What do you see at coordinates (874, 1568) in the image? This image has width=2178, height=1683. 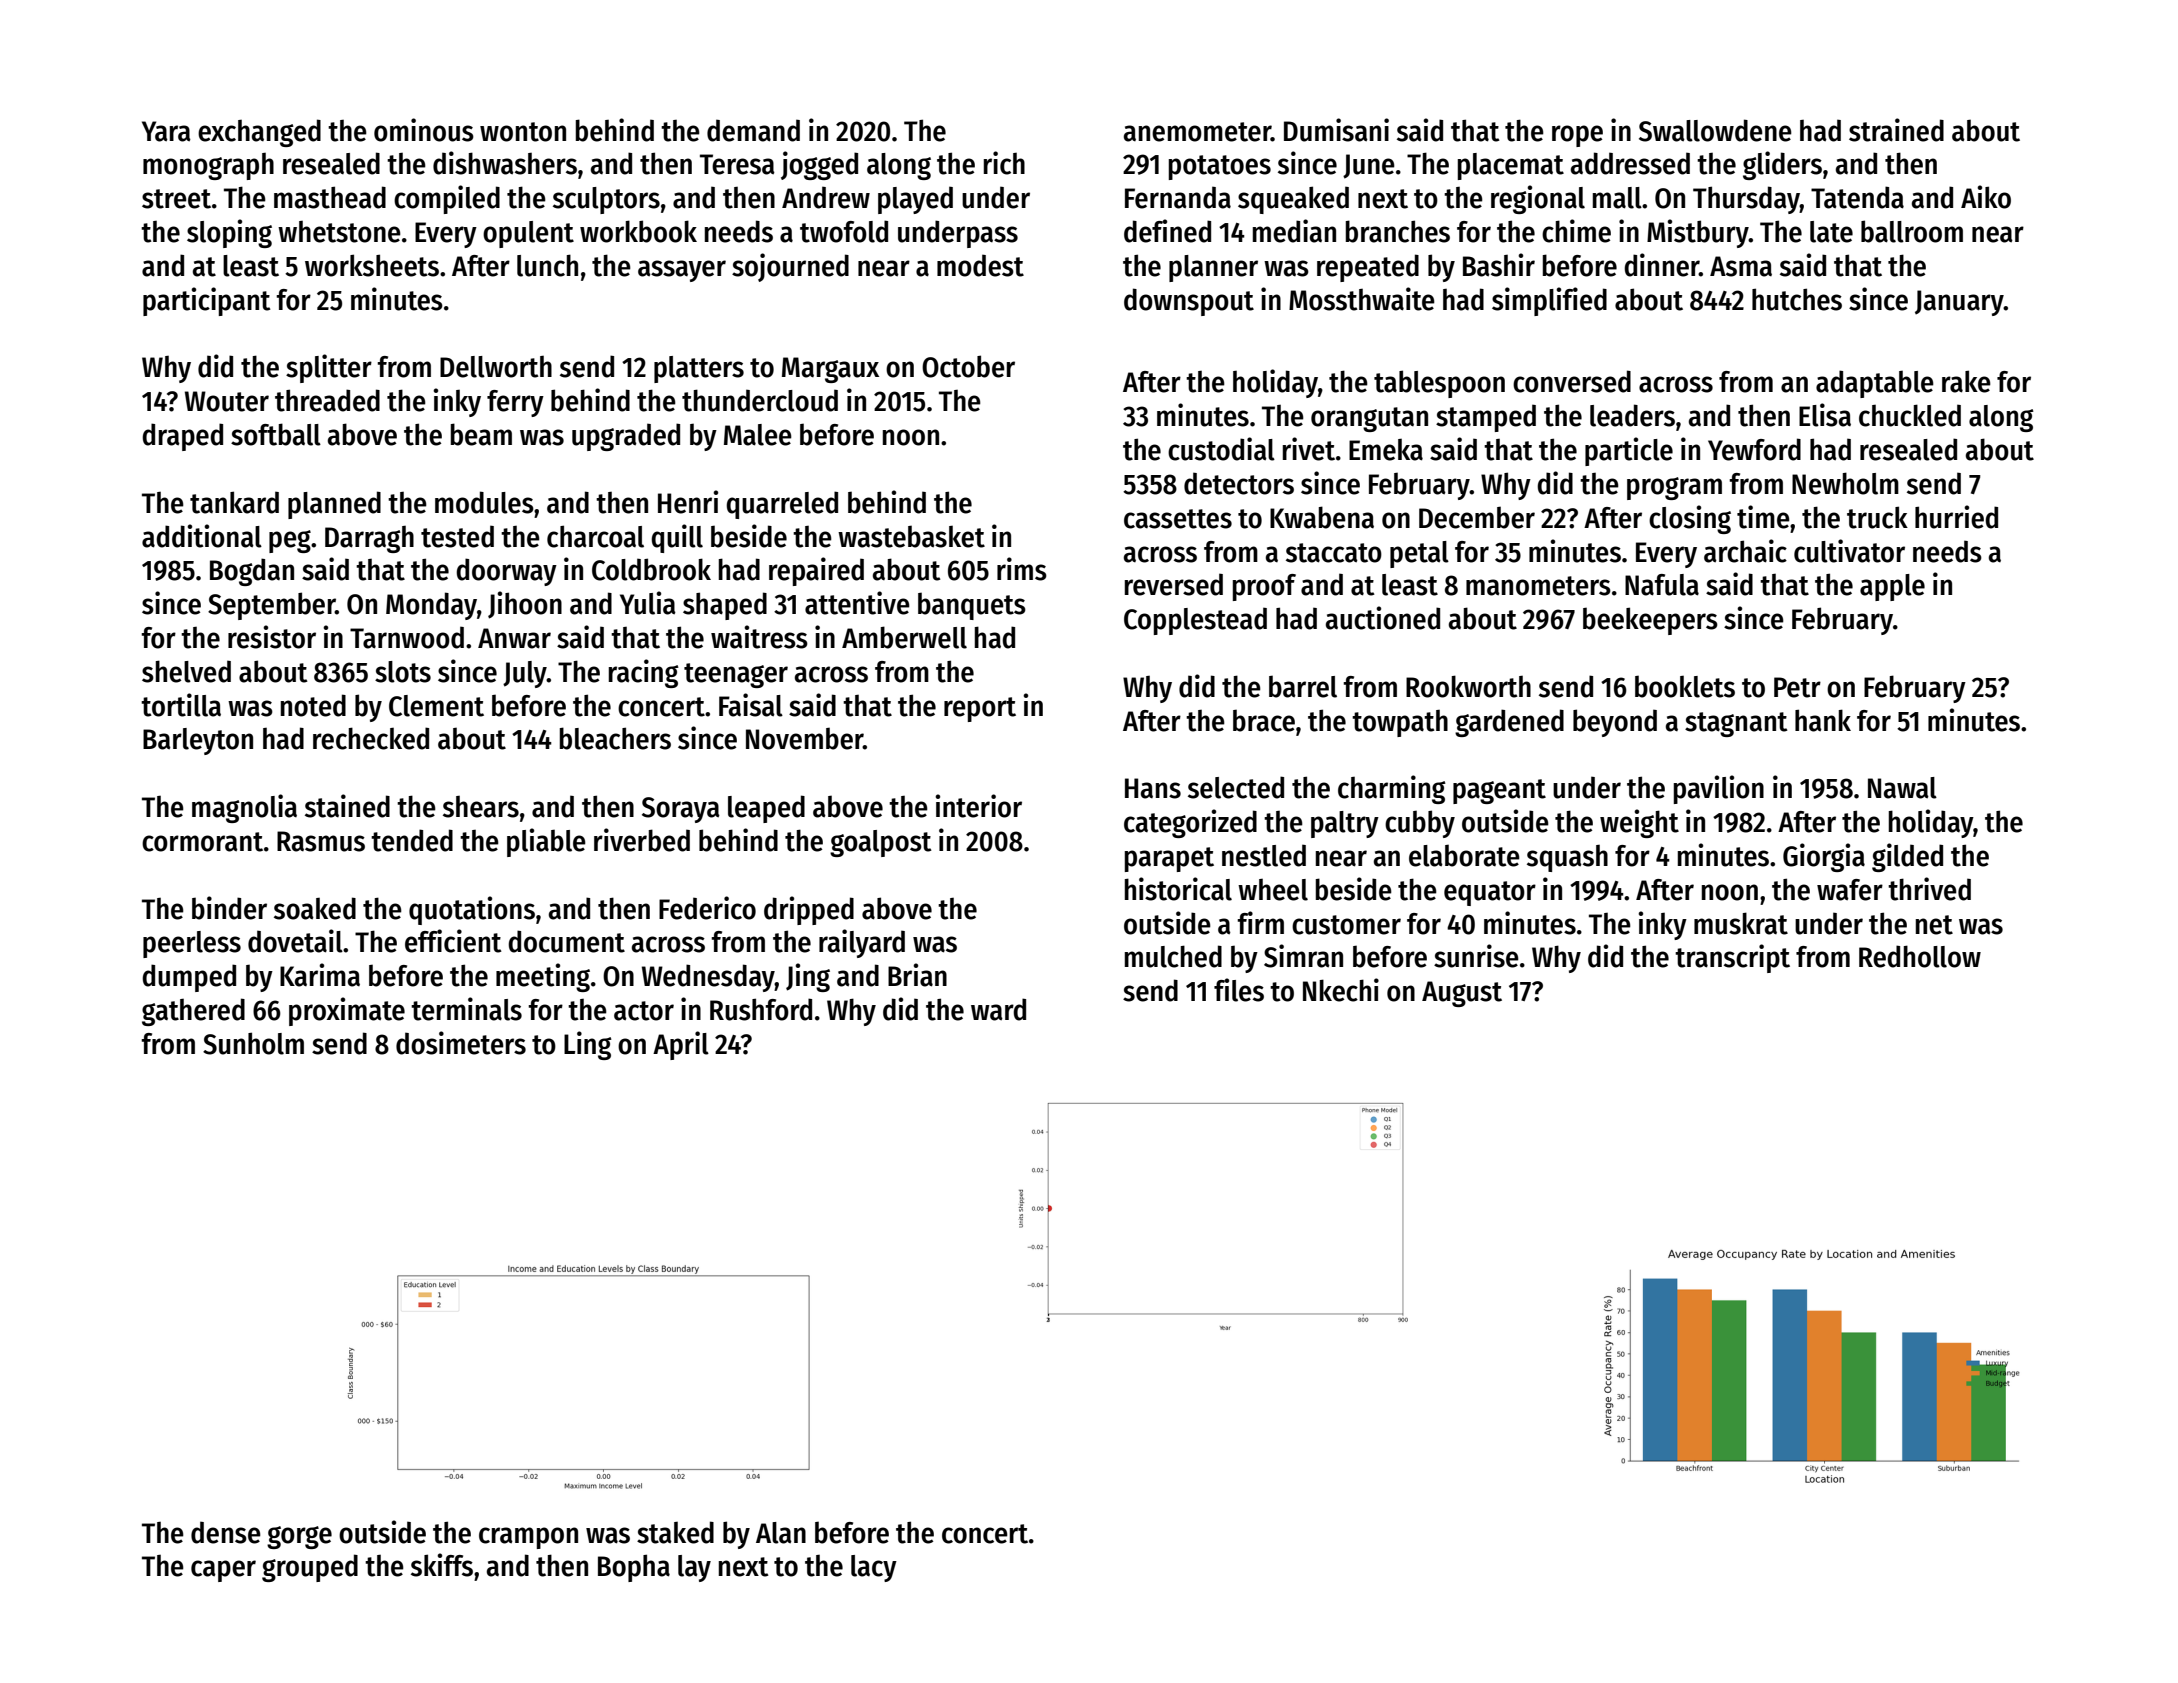 I see `lacy` at bounding box center [874, 1568].
